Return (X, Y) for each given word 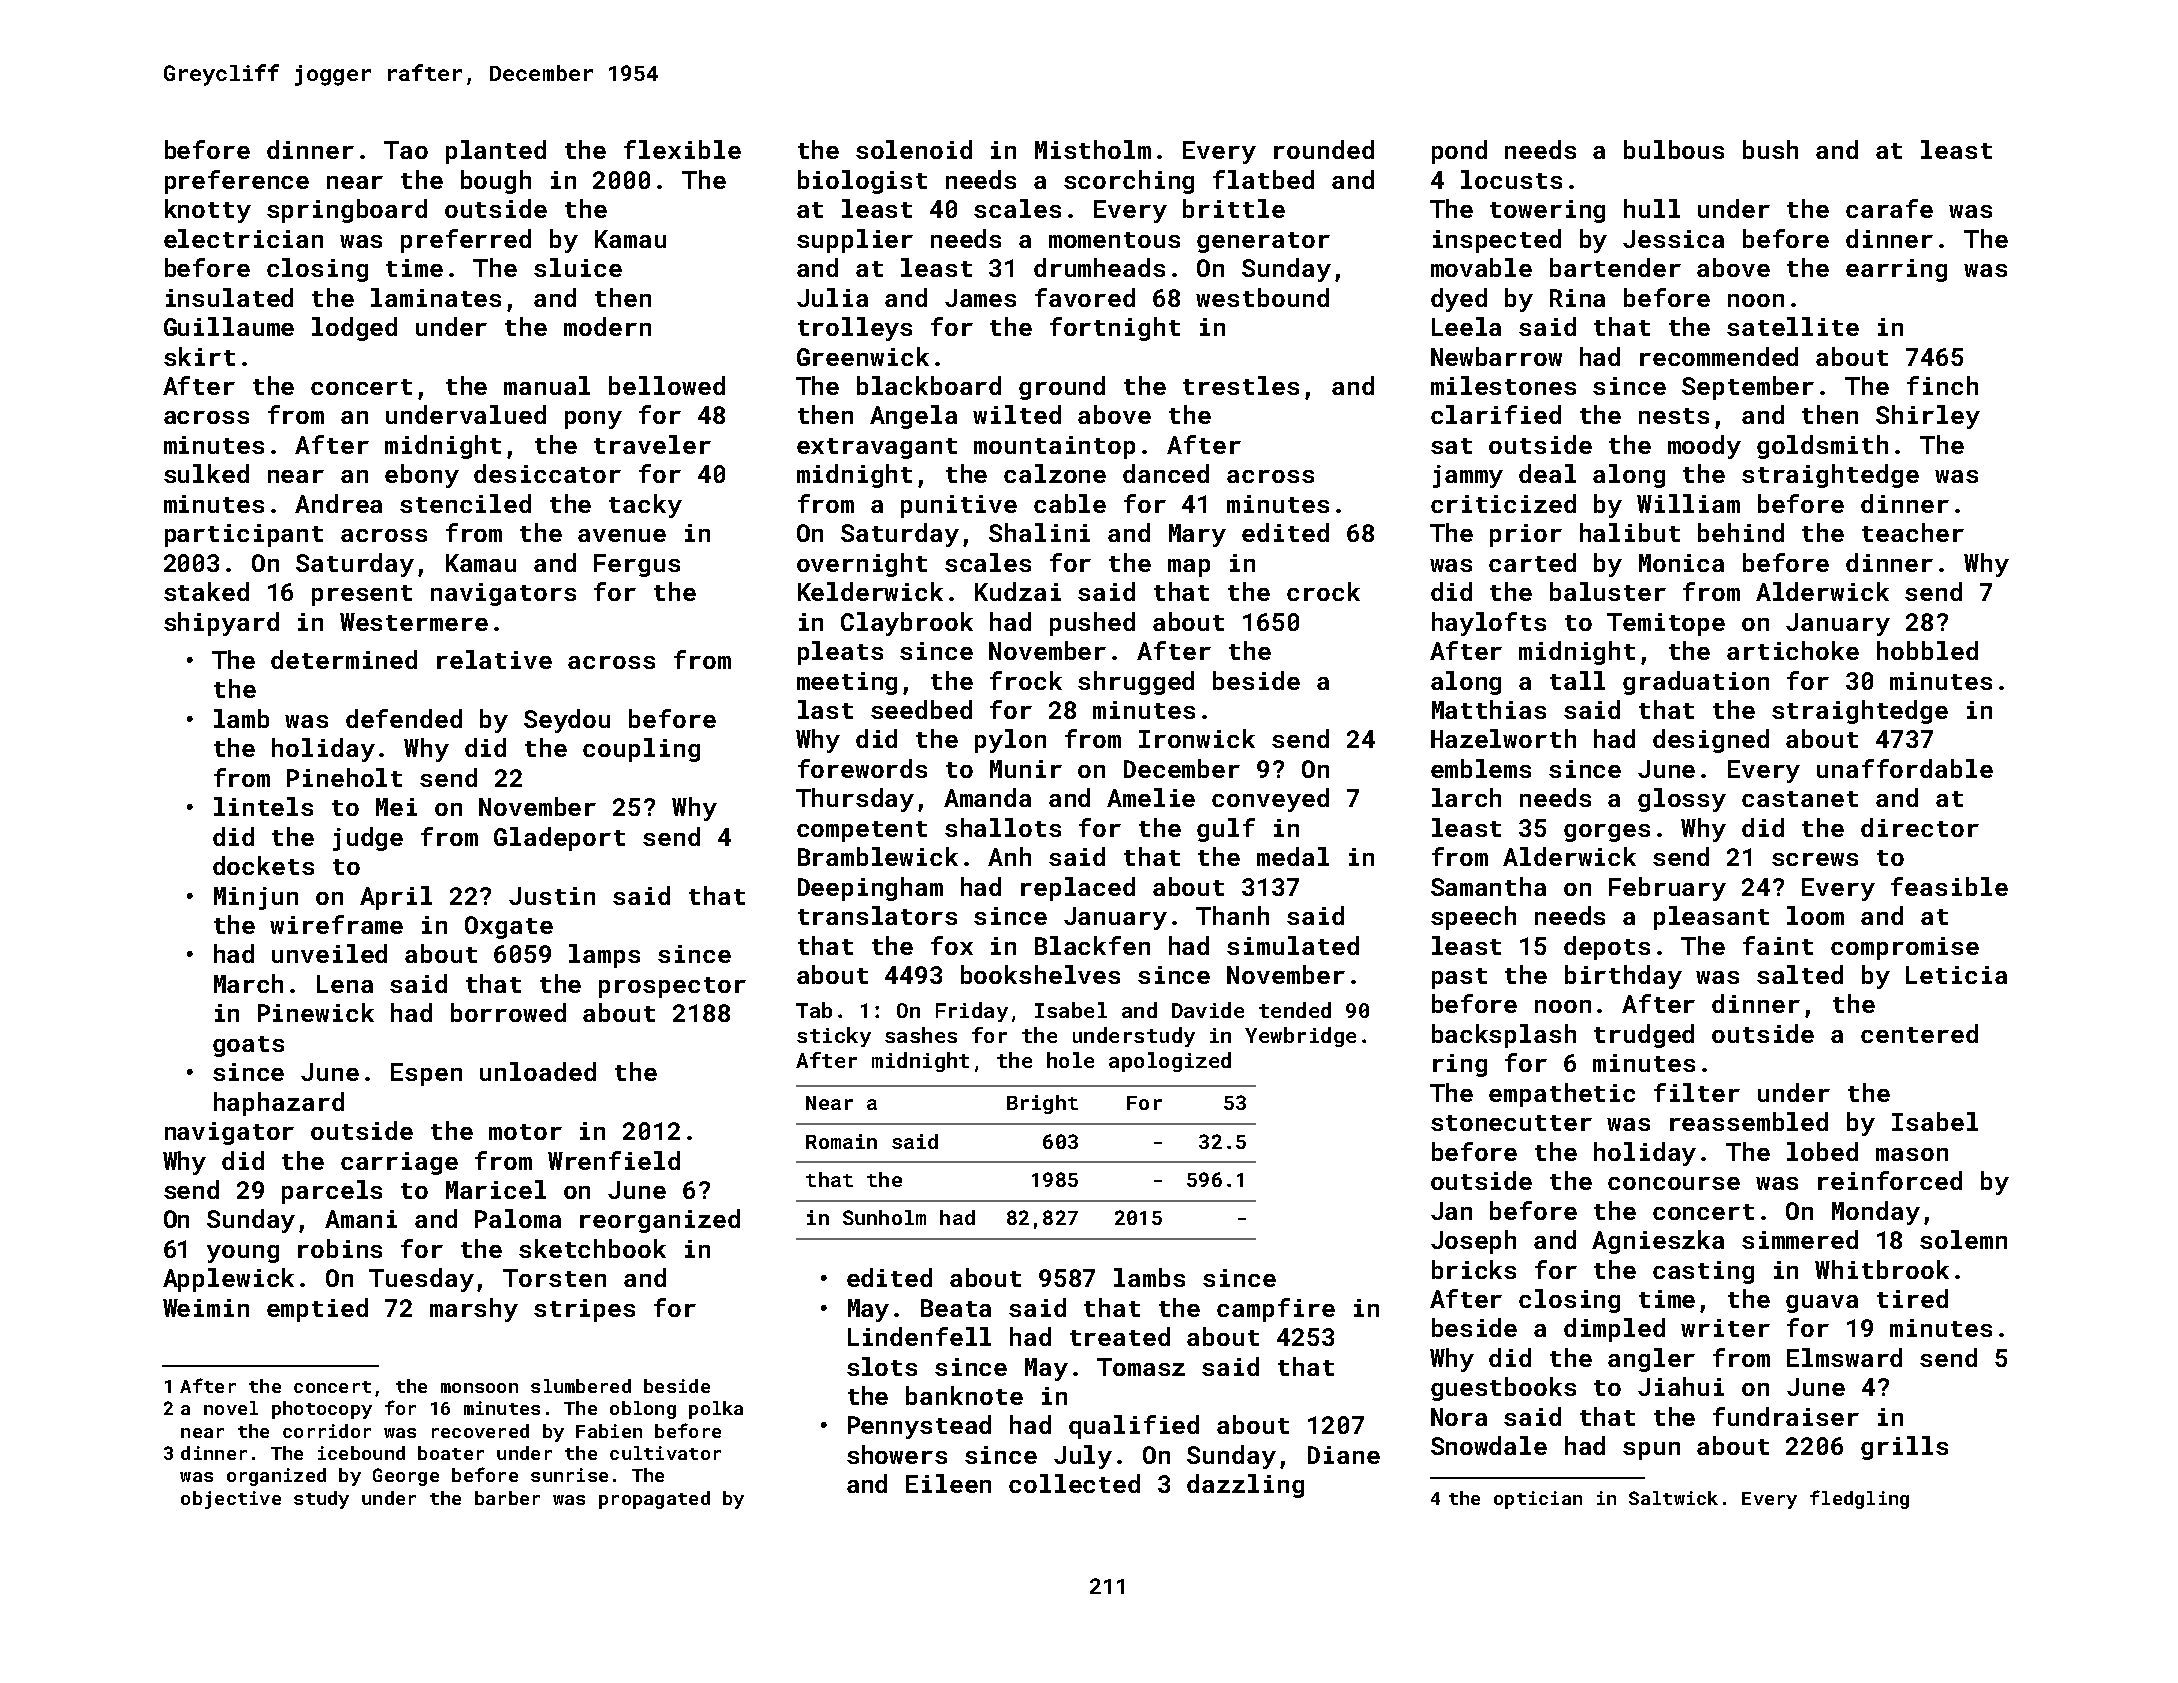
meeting (847, 683)
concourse (1674, 1183)
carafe (1889, 208)
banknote (964, 1395)
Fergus (637, 565)
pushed (1092, 624)
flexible (682, 149)
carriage (399, 1163)
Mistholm (1093, 149)
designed (1711, 741)
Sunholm (884, 1217)
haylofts (1489, 624)
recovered (480, 1431)
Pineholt (344, 777)
